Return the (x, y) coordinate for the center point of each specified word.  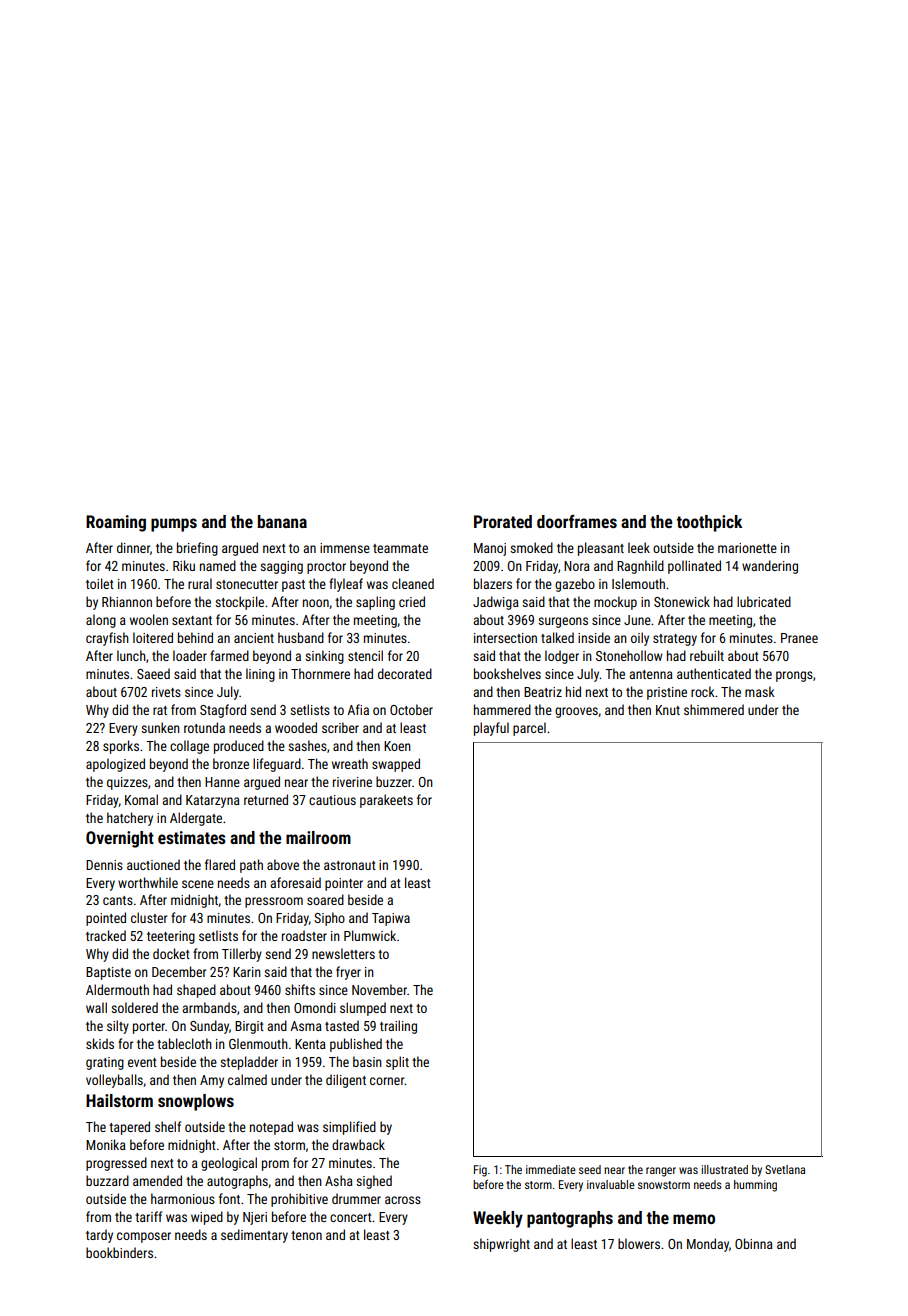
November (379, 989)
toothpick (709, 523)
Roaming (116, 523)
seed (590, 1169)
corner (387, 1081)
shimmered (714, 709)
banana (282, 521)
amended (157, 1180)
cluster (149, 917)
